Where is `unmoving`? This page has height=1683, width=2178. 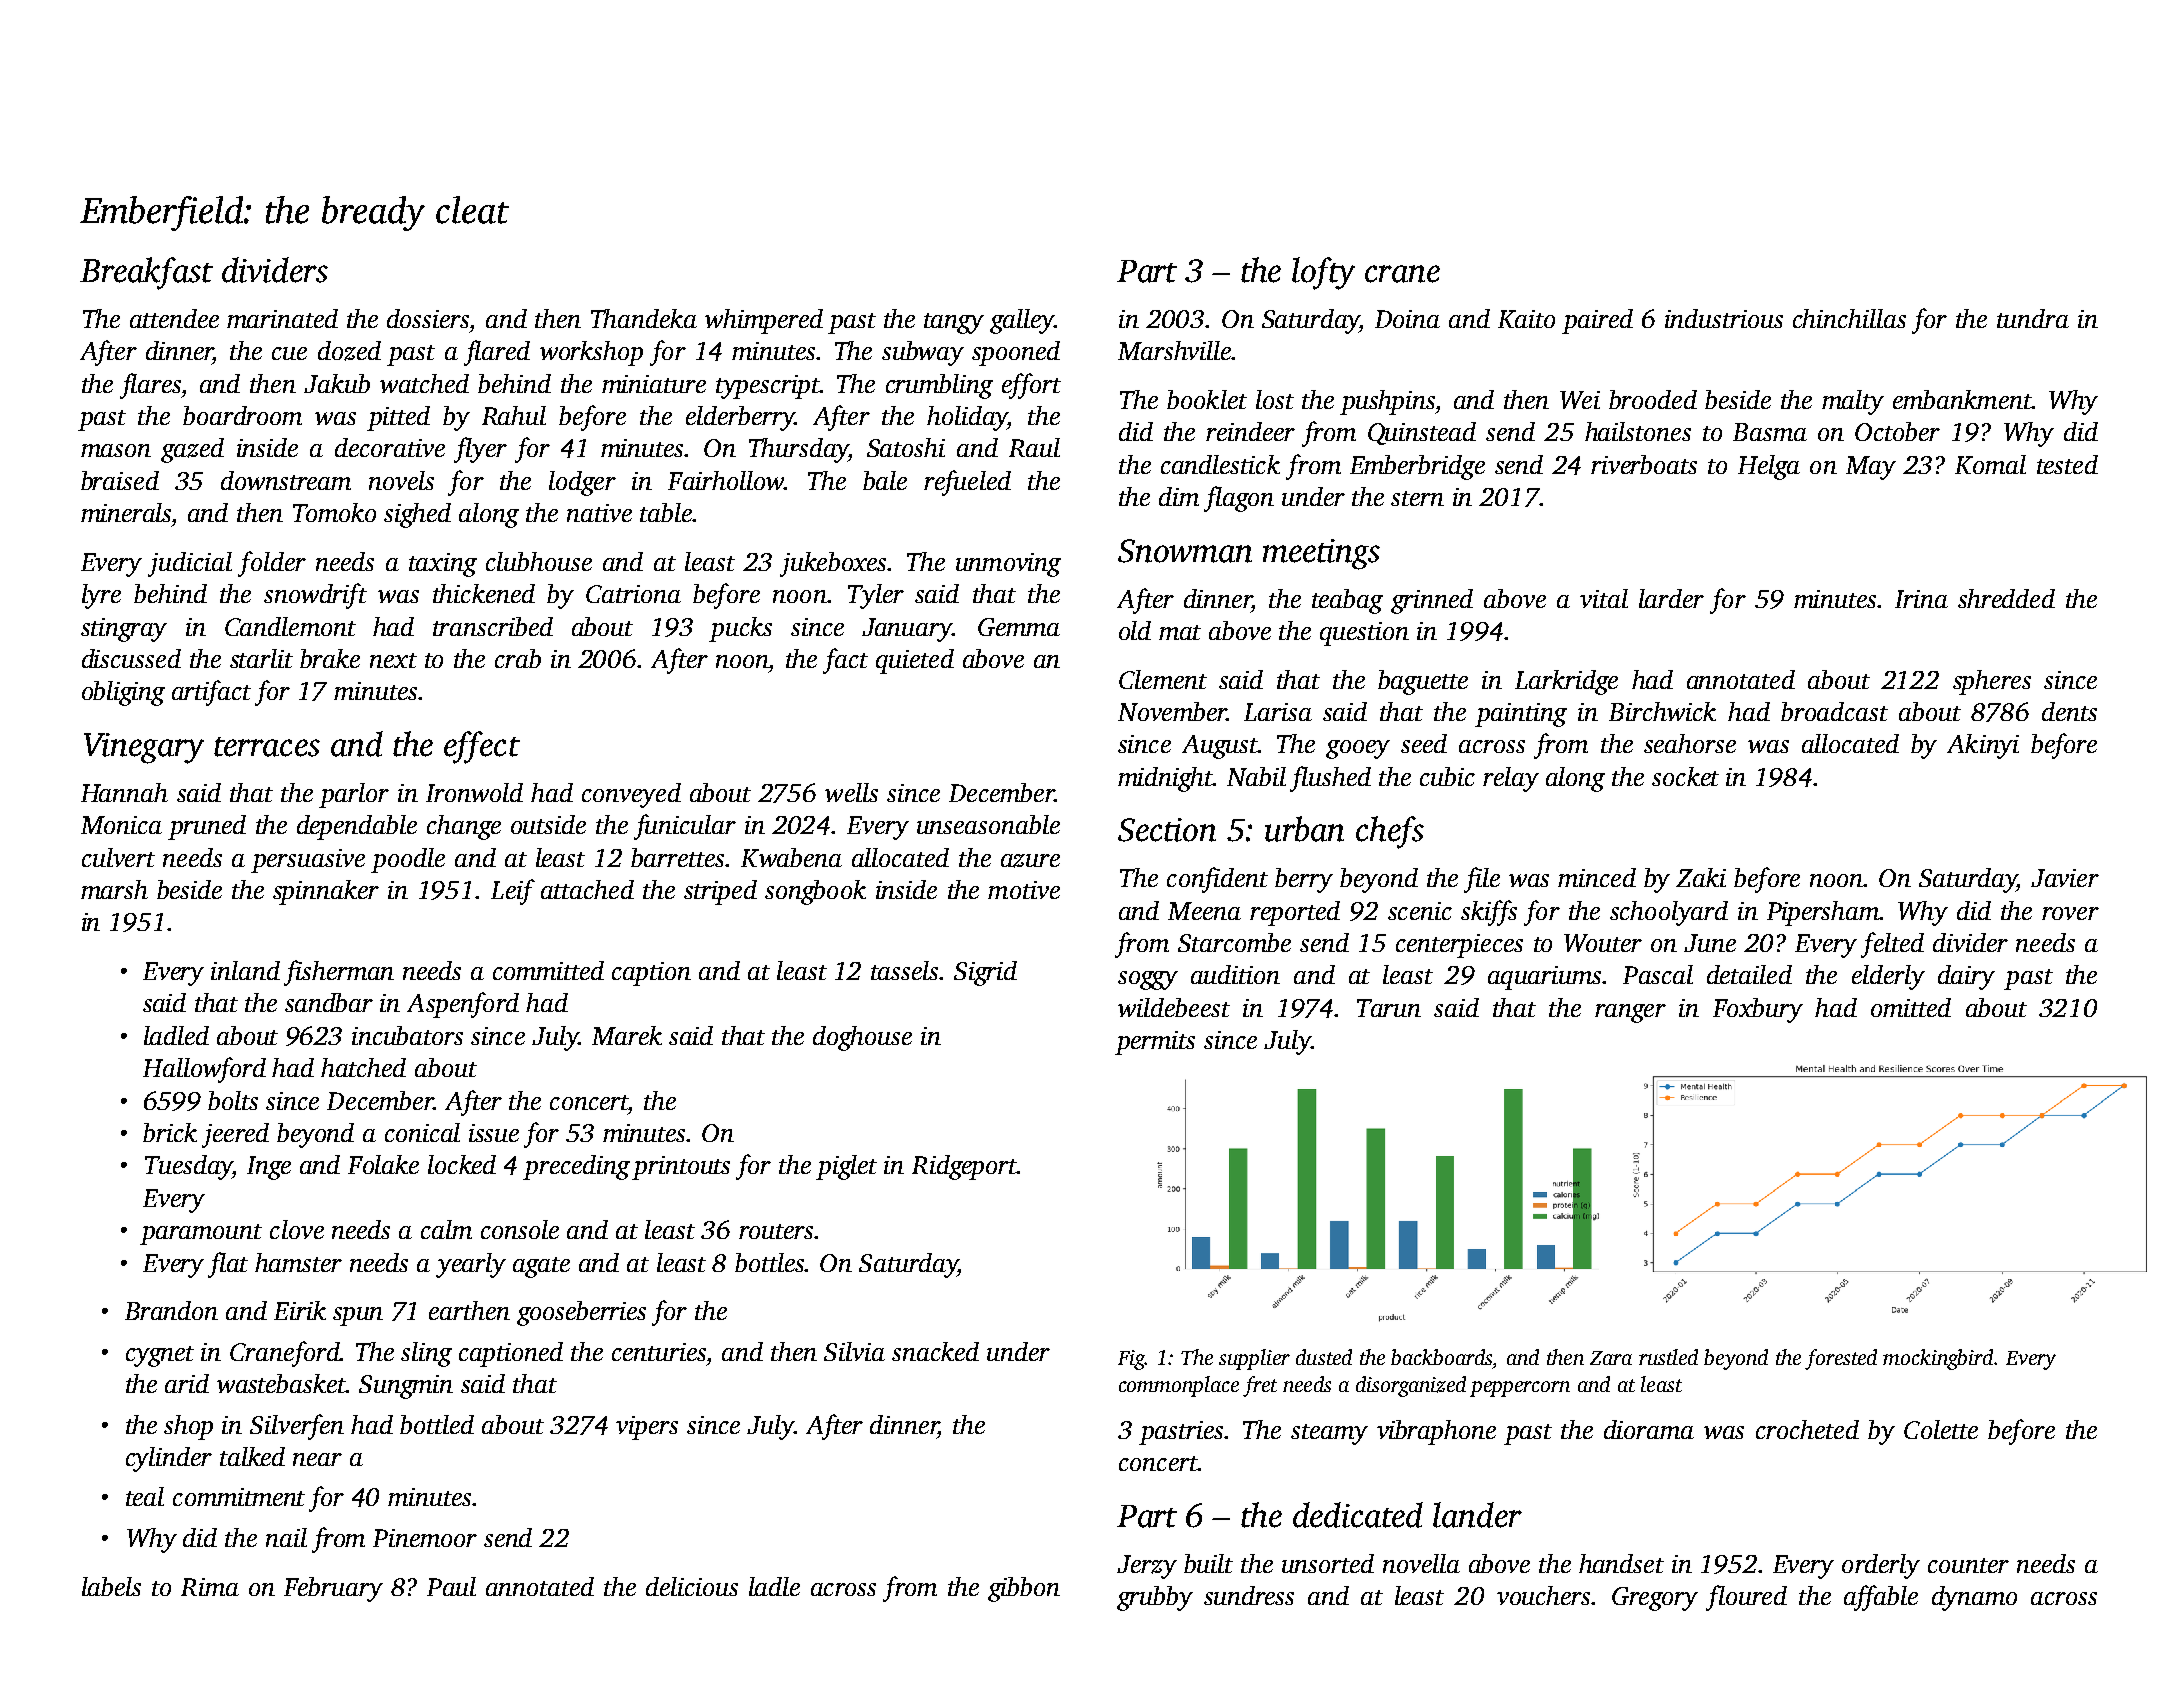 unmoving is located at coordinates (1008, 565).
